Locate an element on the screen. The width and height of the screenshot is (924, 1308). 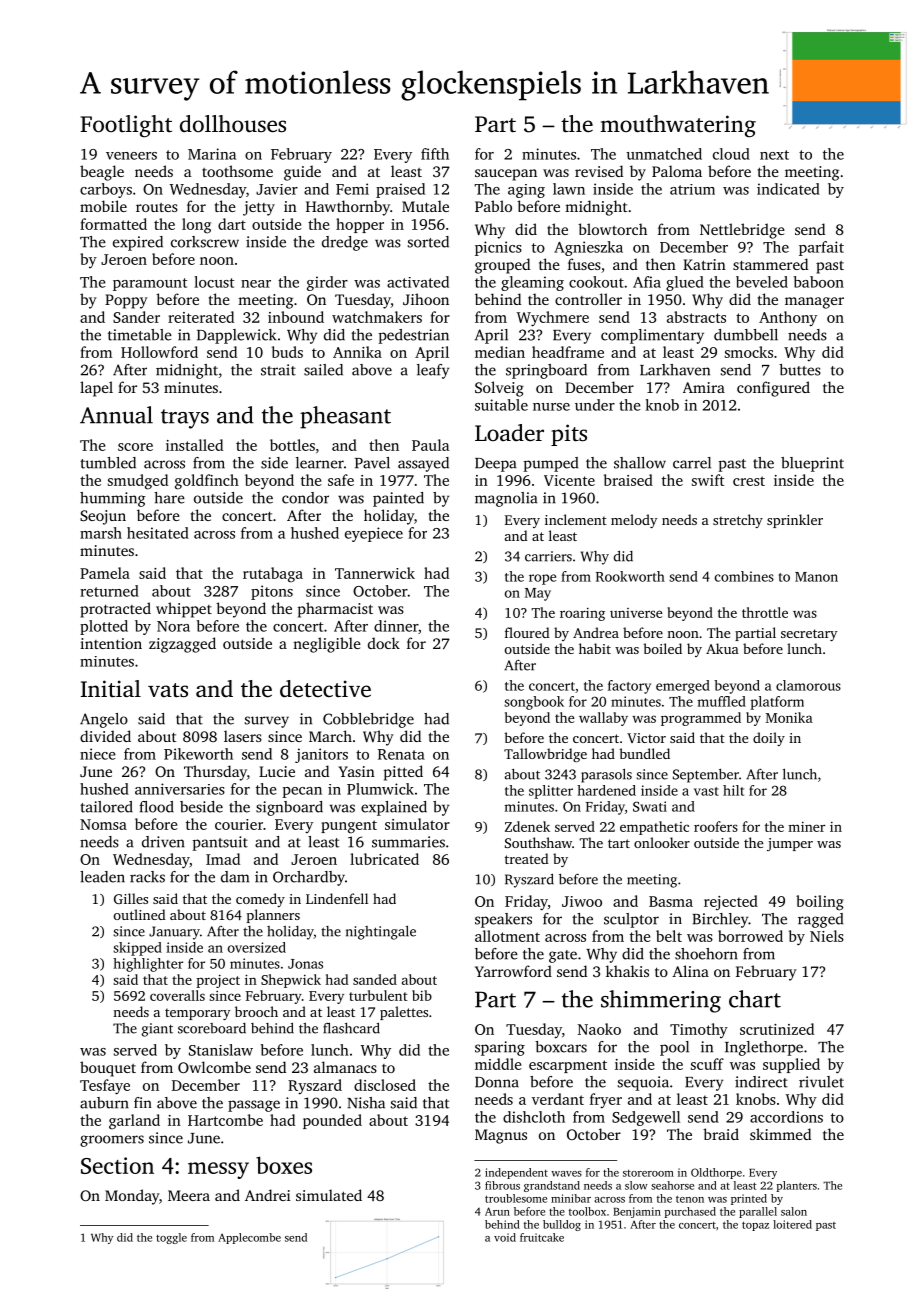
bulldog is located at coordinates (562, 1225).
